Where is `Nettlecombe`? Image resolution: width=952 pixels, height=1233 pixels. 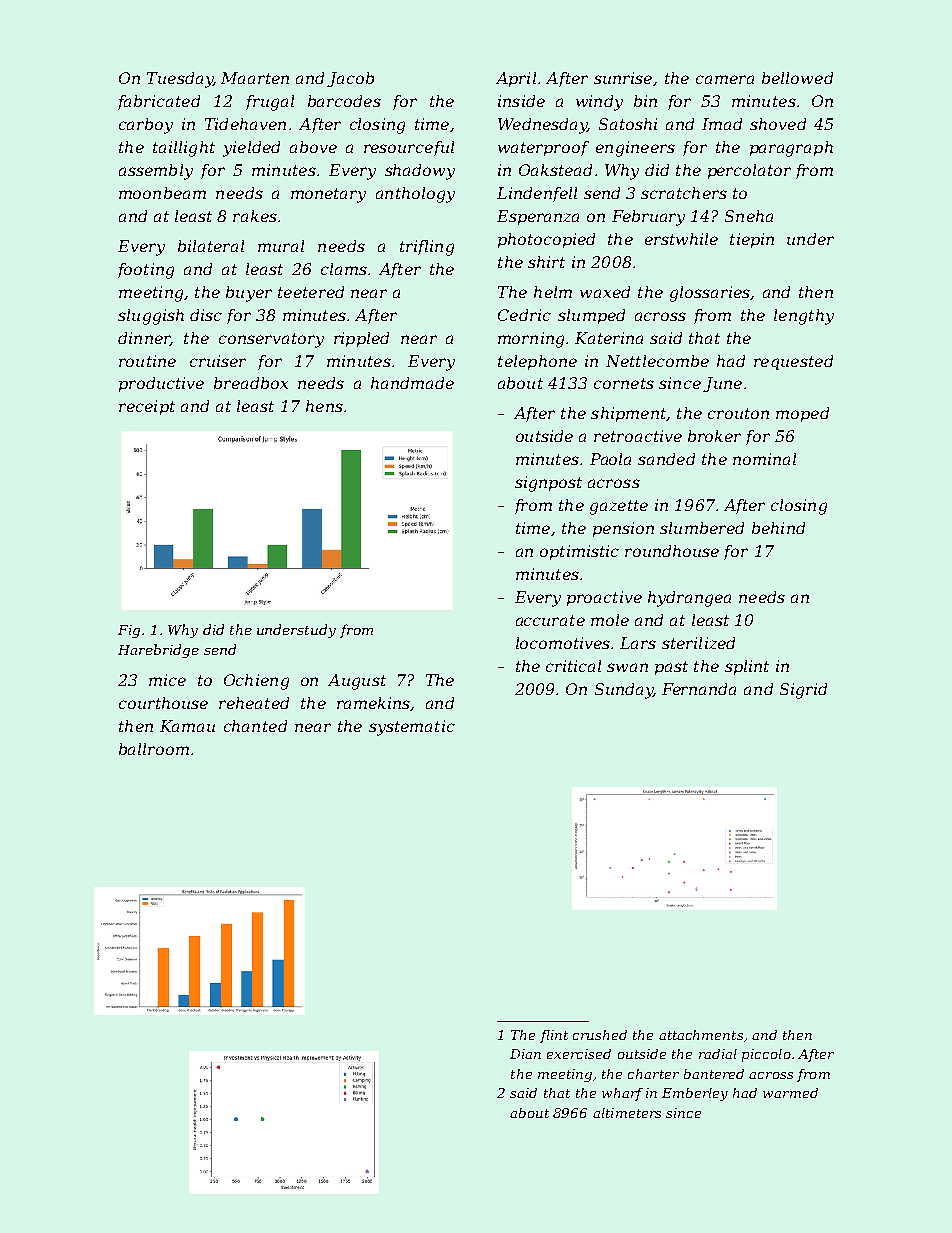
Nettlecombe is located at coordinates (657, 361).
